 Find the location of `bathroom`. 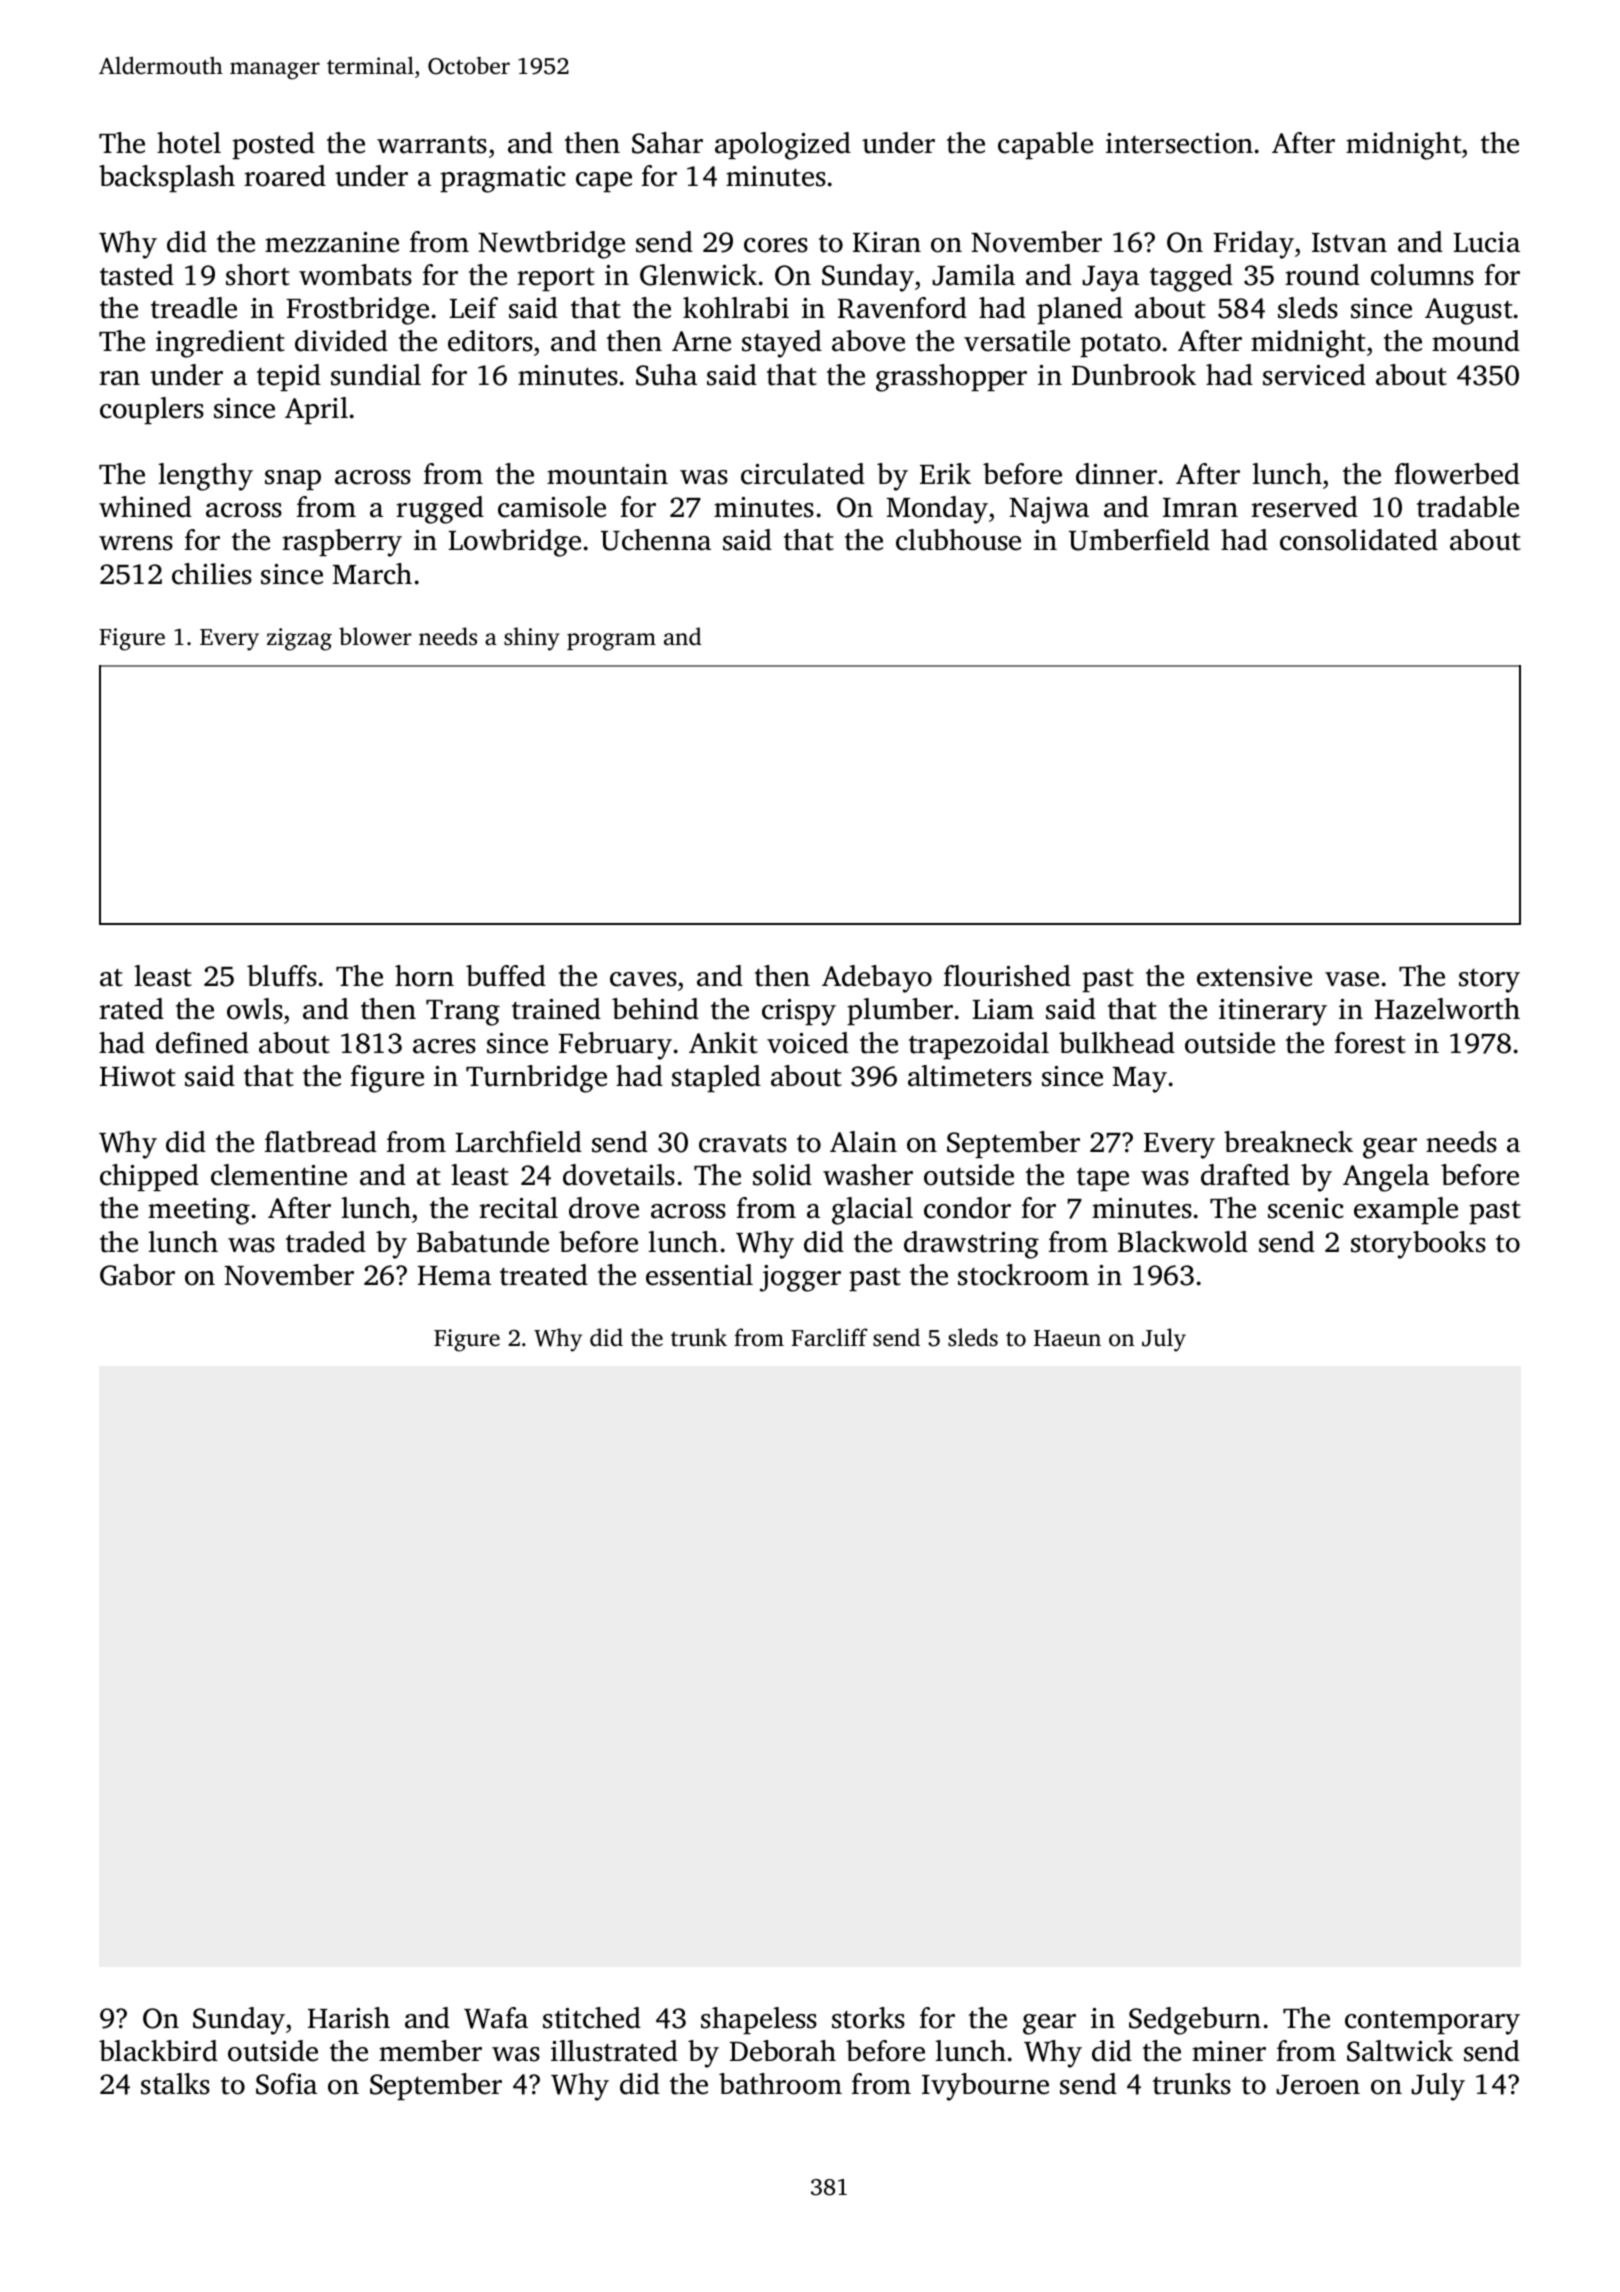

bathroom is located at coordinates (780, 2084).
